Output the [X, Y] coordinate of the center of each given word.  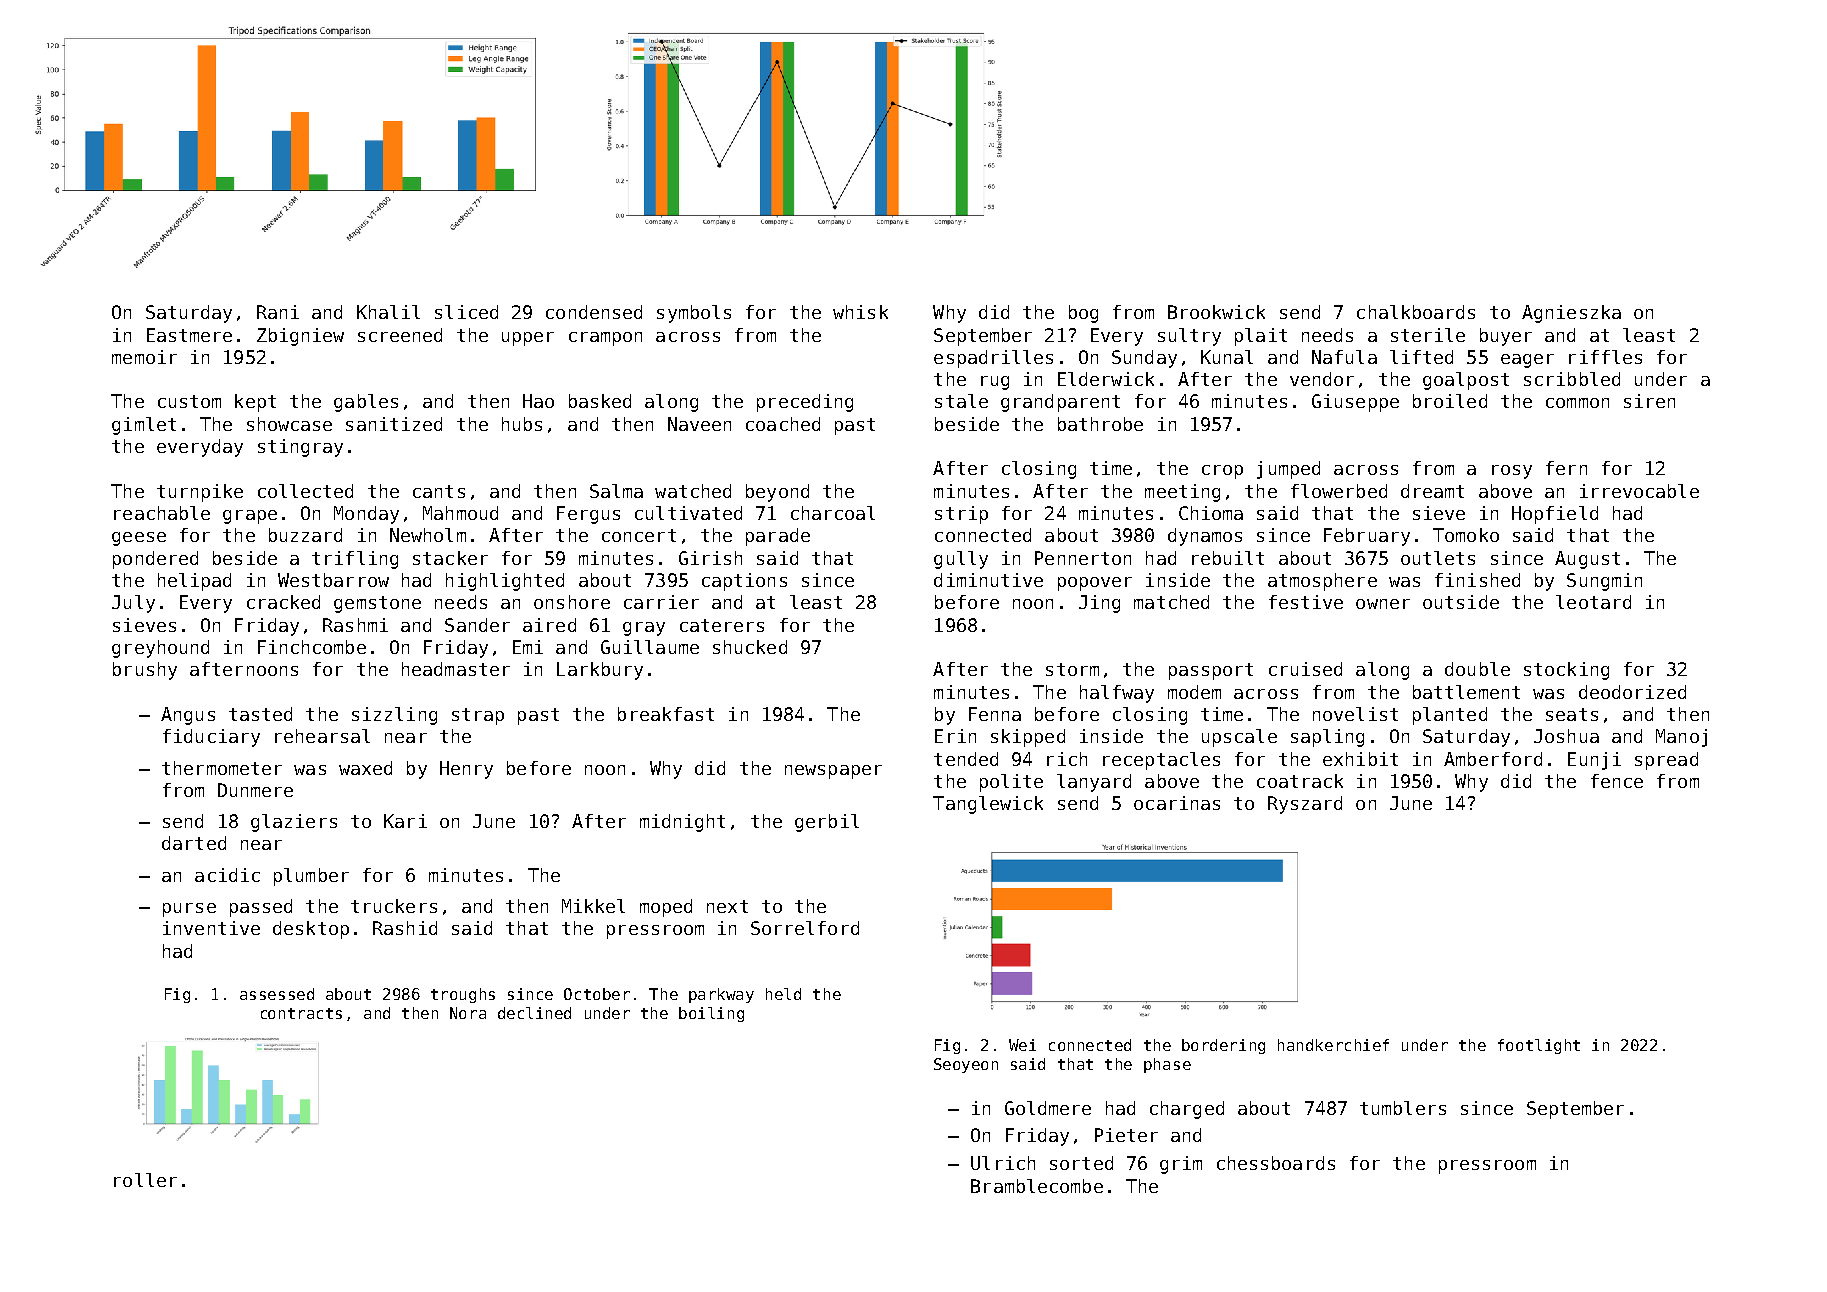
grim [1181, 1165]
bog [1083, 314]
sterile [1428, 335]
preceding [805, 403]
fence [1617, 781]
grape [250, 517]
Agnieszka [1571, 314]
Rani [278, 312]
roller [145, 1180]
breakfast [666, 714]
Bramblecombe [1037, 1186]
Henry [466, 770]
